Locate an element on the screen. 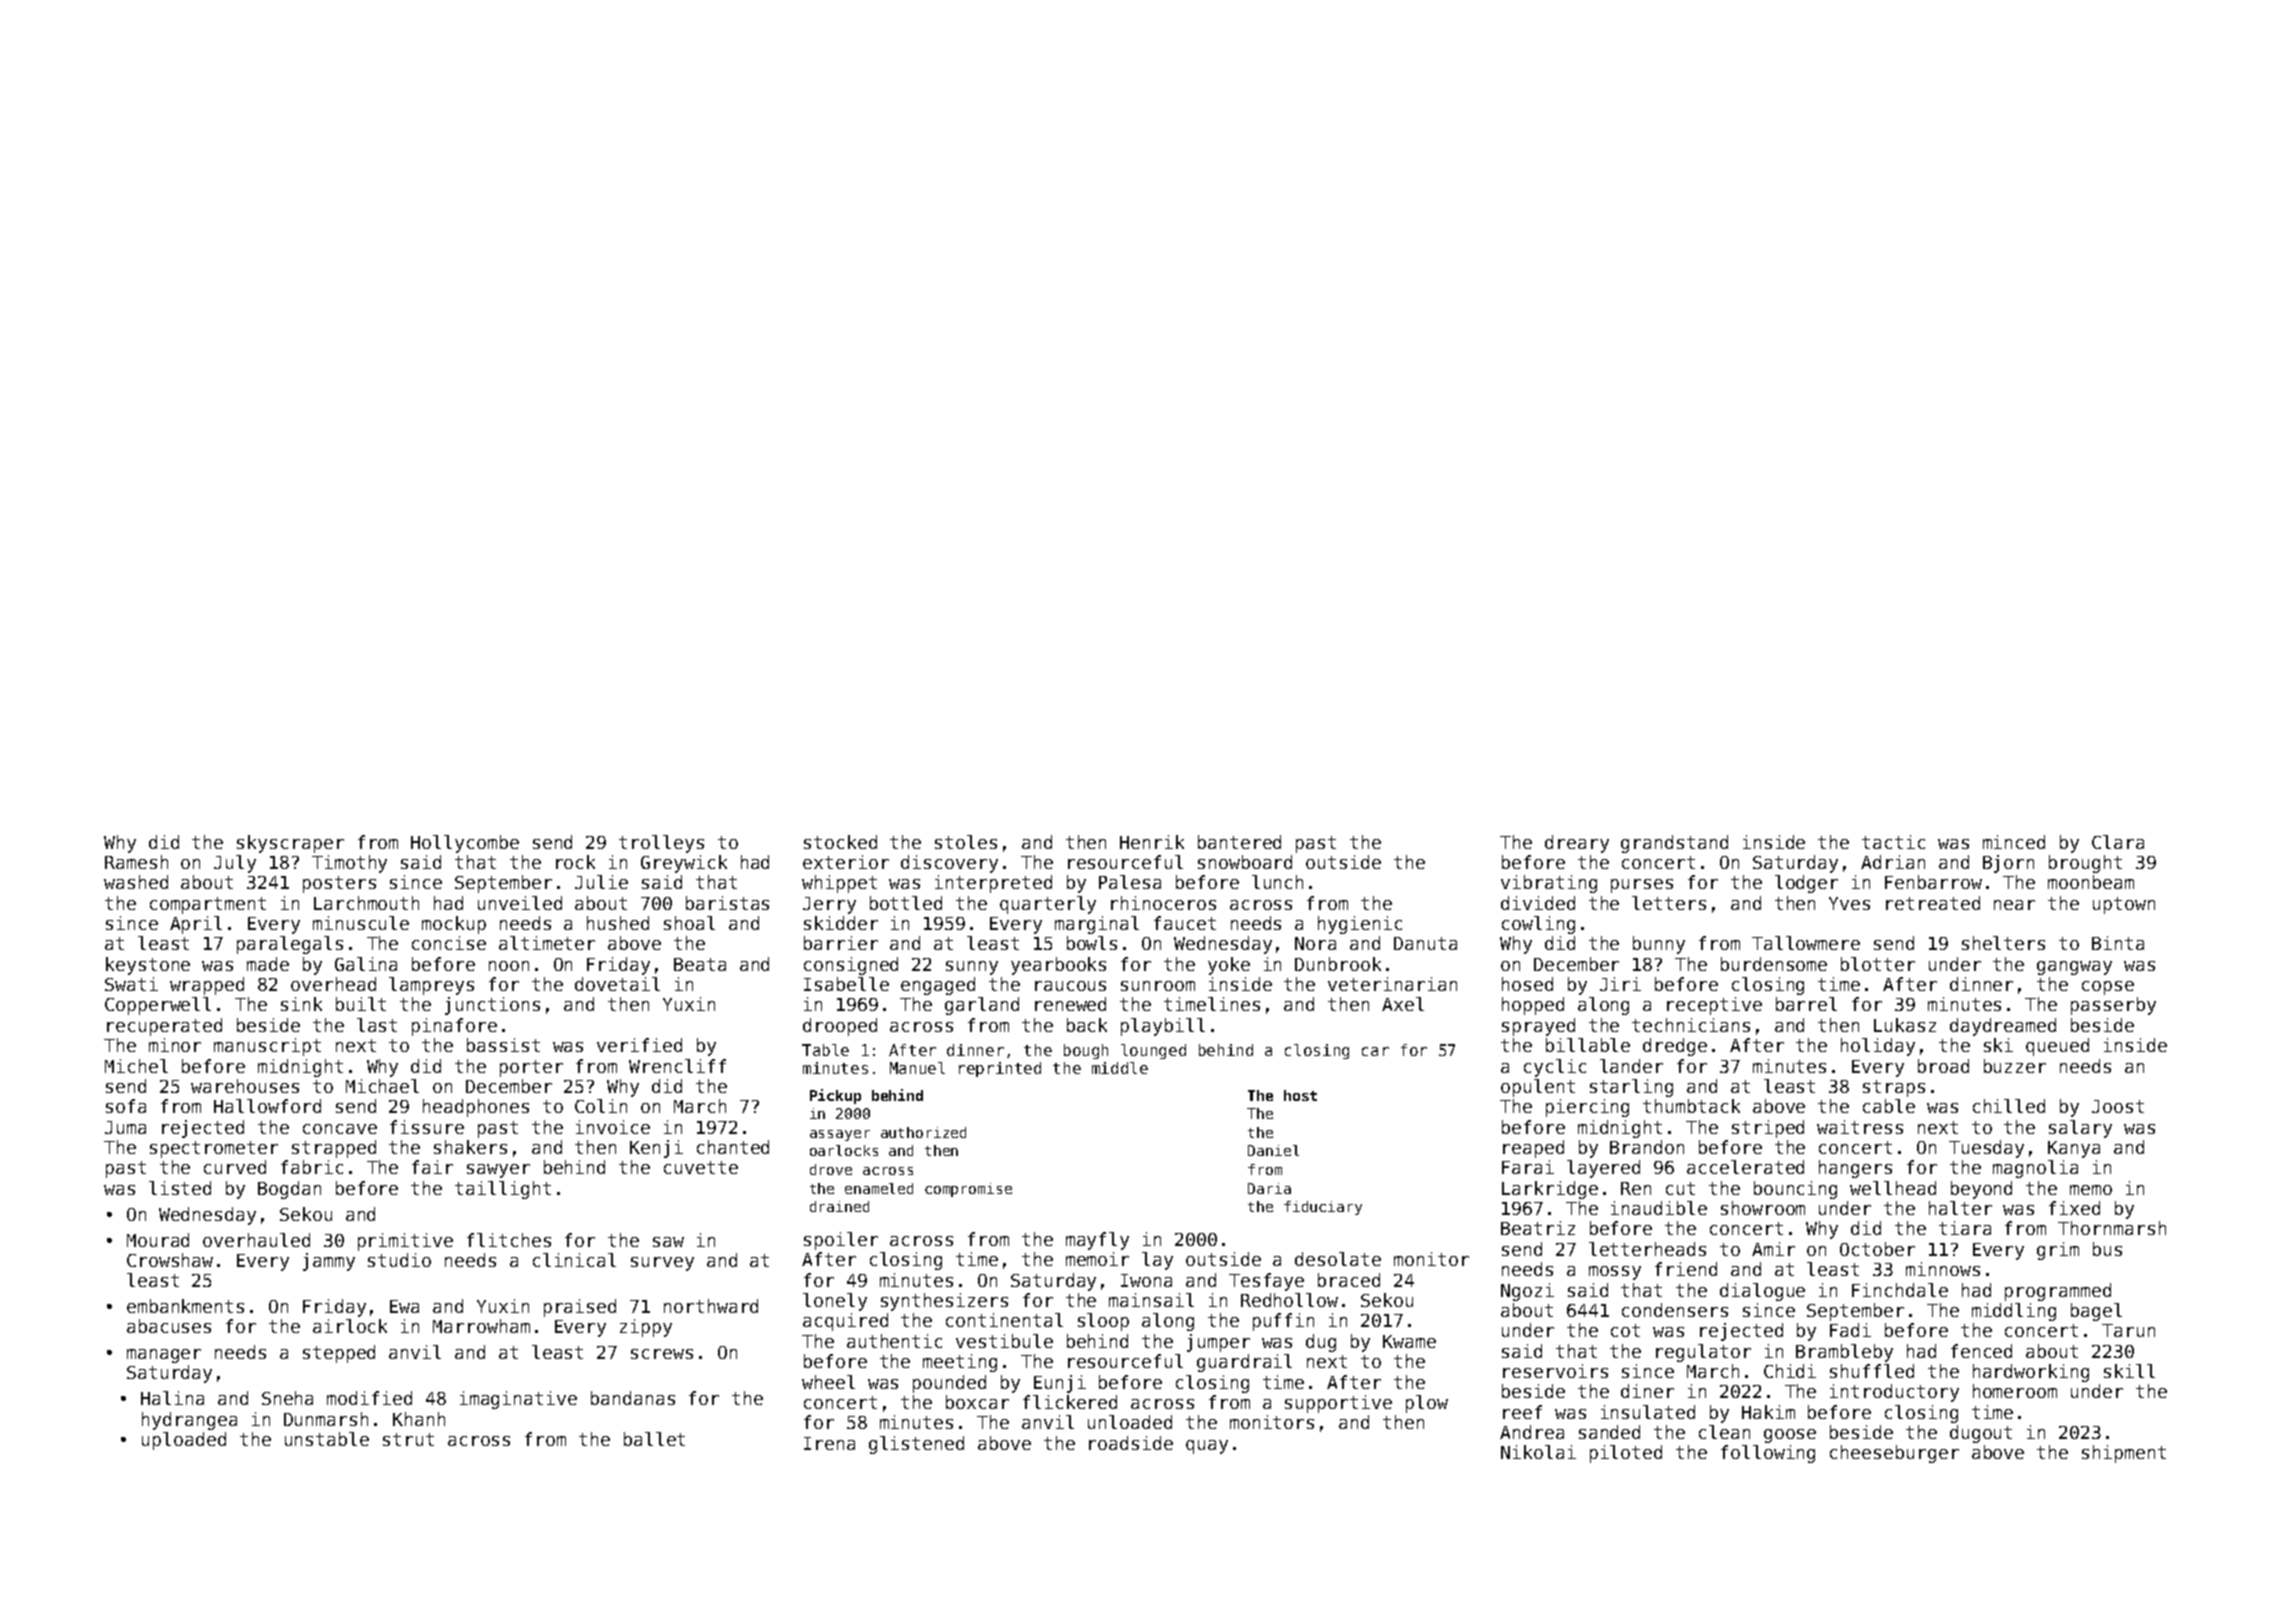 Image resolution: width=2278 pixels, height=1611 pixels. buzzer is located at coordinates (2015, 1066).
